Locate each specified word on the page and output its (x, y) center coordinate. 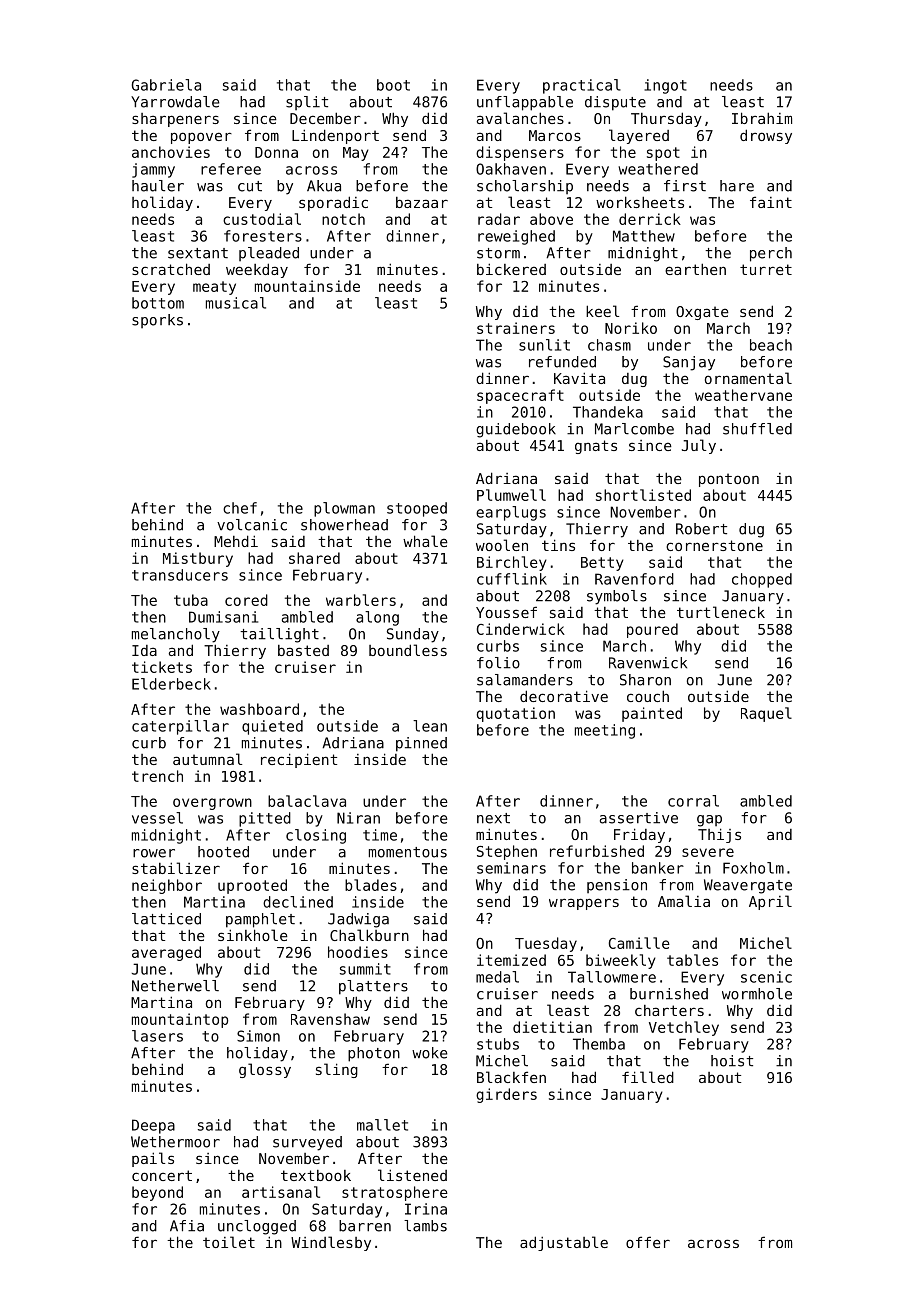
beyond (157, 1193)
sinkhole (253, 935)
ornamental (748, 378)
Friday (639, 835)
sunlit (544, 345)
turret (766, 269)
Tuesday (546, 944)
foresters (263, 236)
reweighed (516, 237)
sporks (157, 321)
